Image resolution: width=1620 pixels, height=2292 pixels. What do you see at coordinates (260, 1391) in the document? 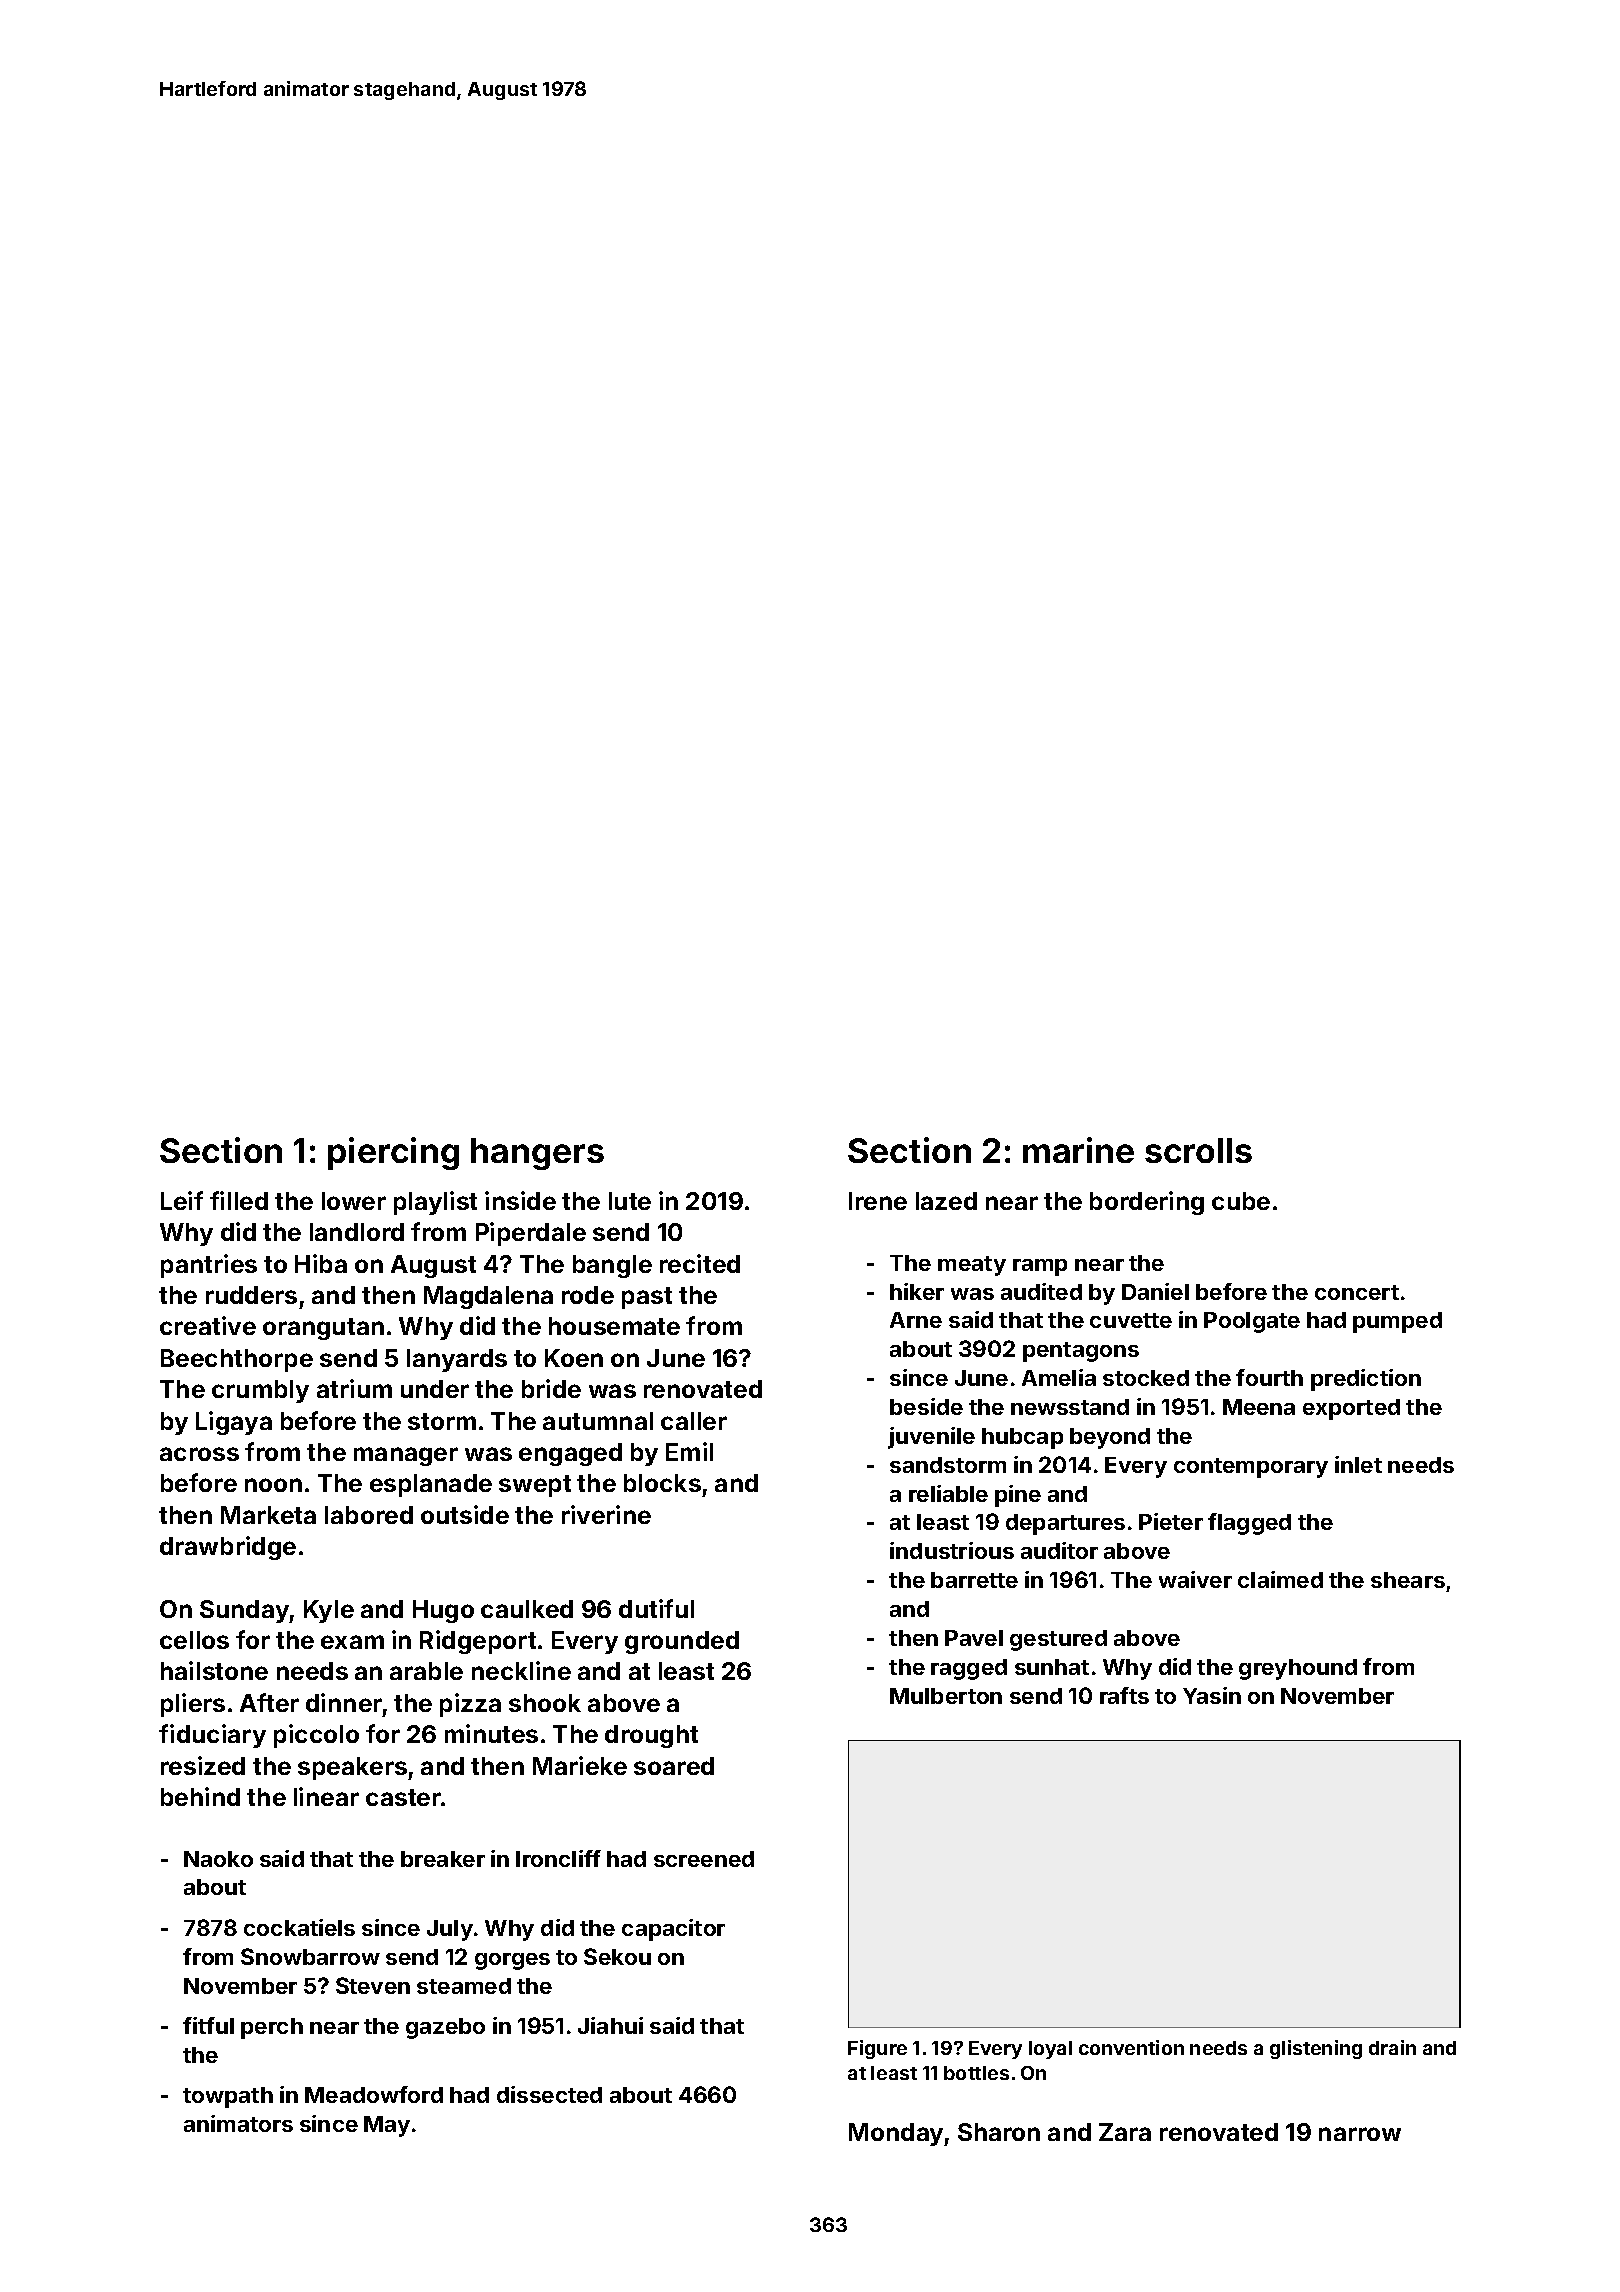
I see `crumbly` at bounding box center [260, 1391].
